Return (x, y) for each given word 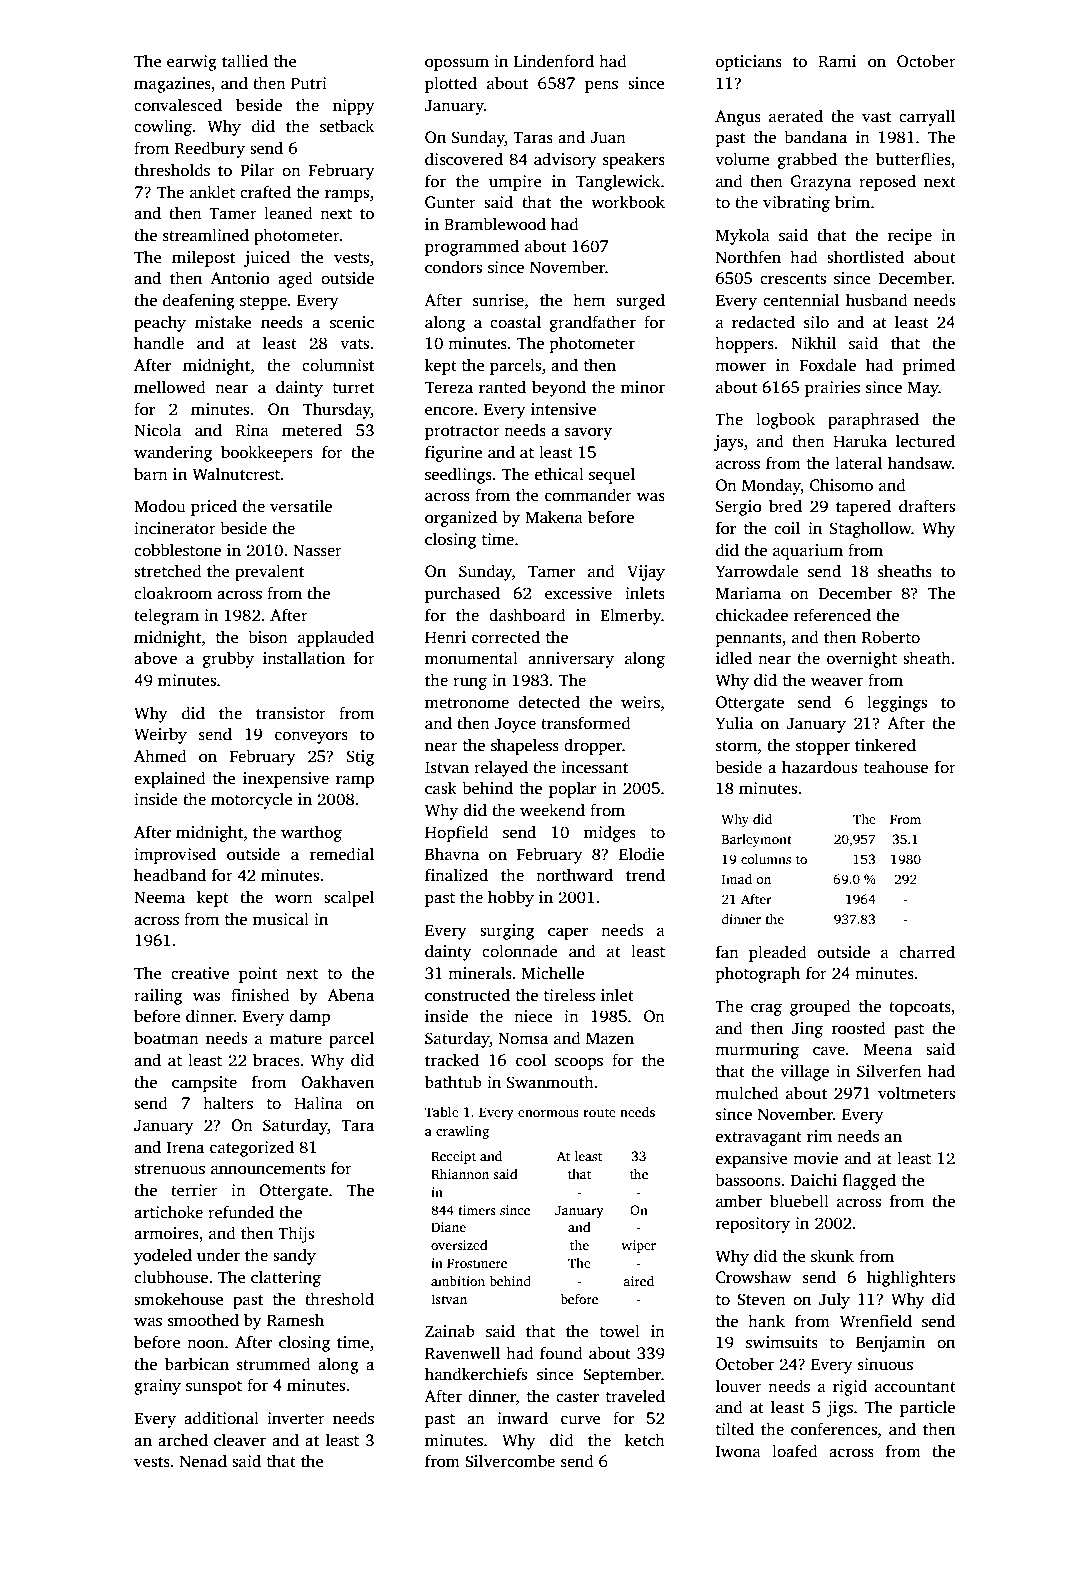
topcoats (920, 1009)
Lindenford (554, 61)
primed (929, 366)
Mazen (610, 1038)
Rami (837, 61)
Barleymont (757, 840)
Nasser (317, 550)
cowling (163, 127)
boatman (166, 1037)
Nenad (203, 1461)
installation (304, 658)
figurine (454, 453)
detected (549, 702)
